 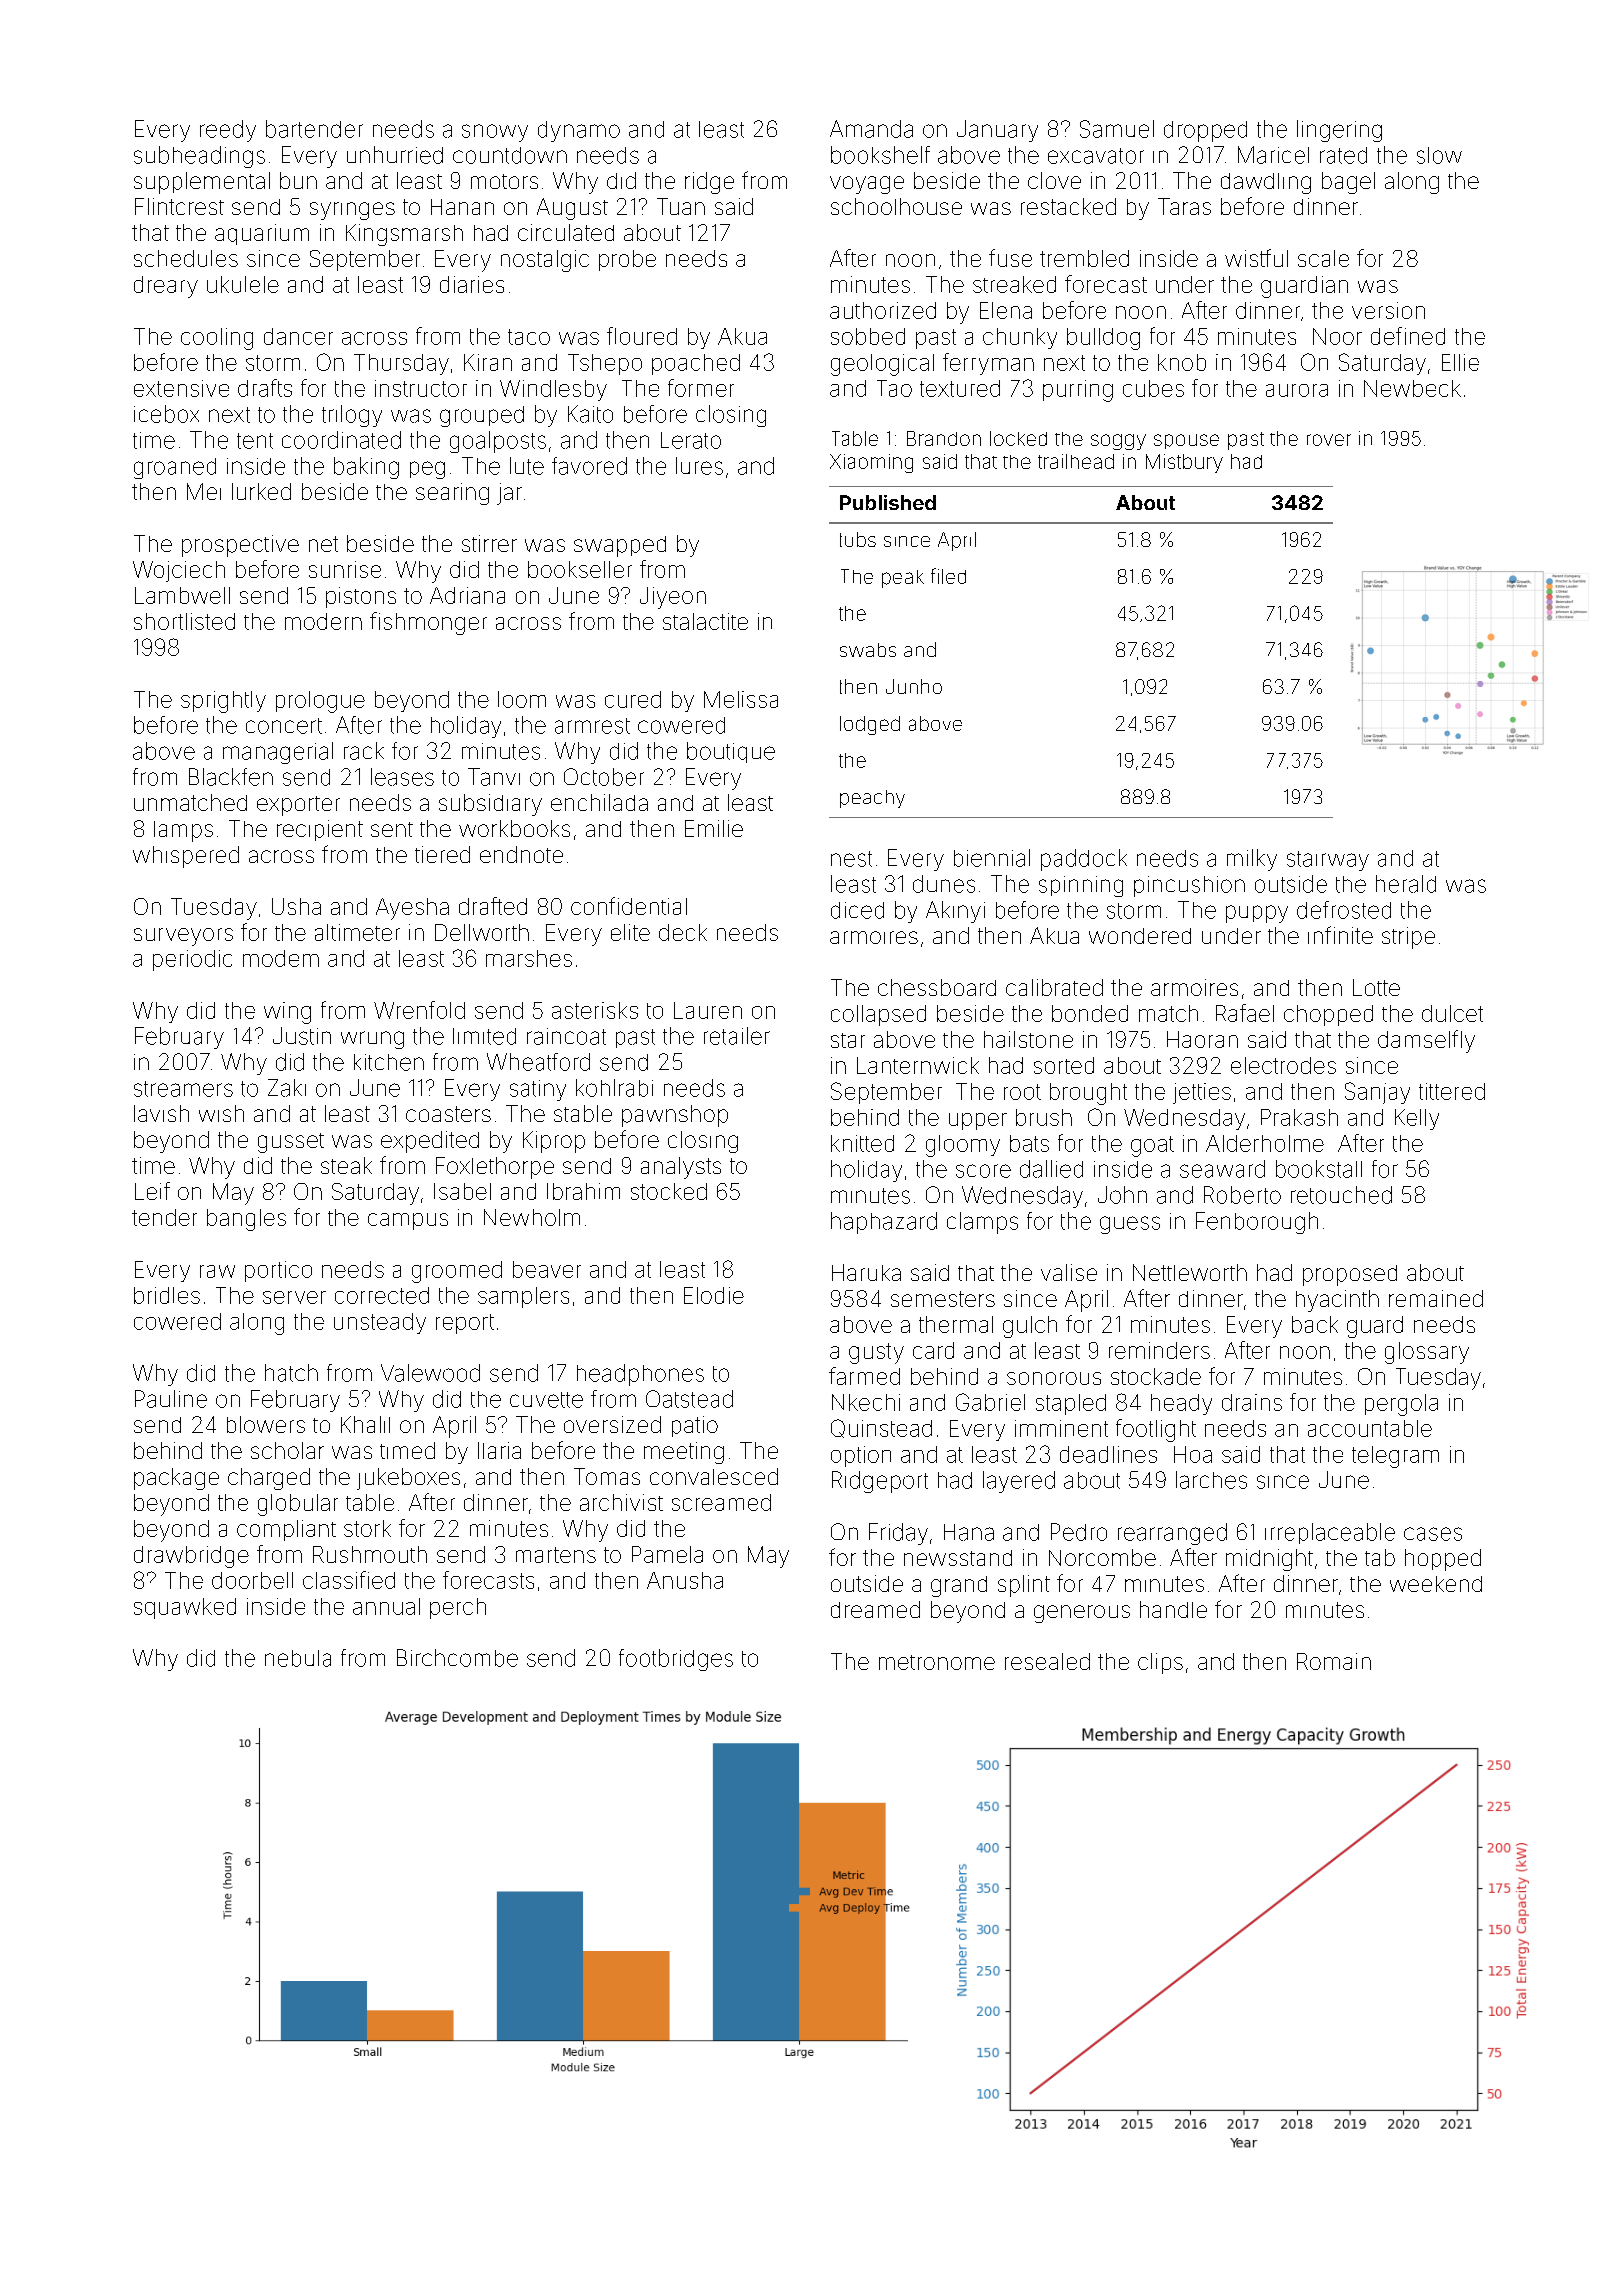 I want to click on star, so click(x=848, y=1040).
